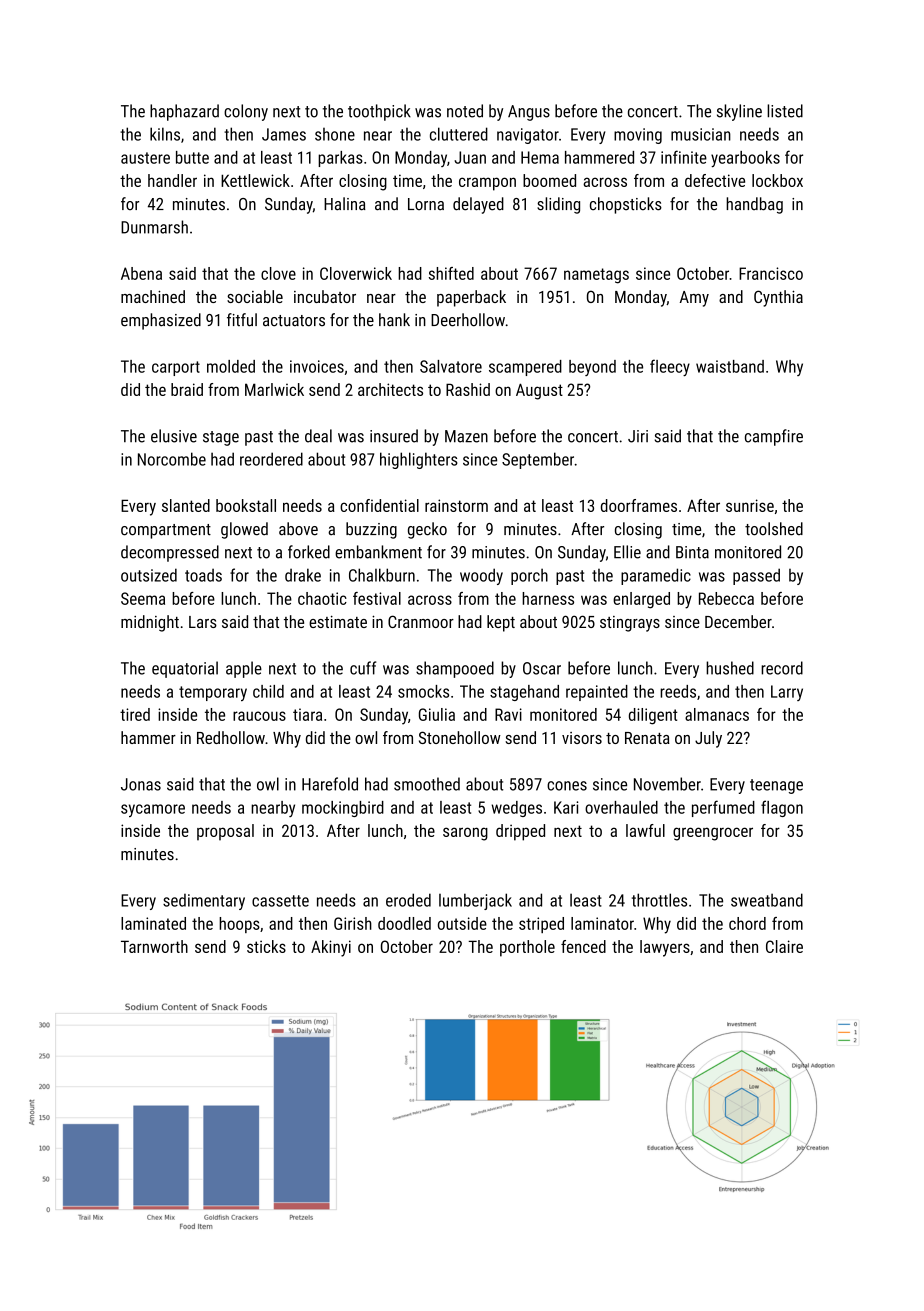 This screenshot has height=1311, width=924. What do you see at coordinates (730, 366) in the screenshot?
I see `waistband` at bounding box center [730, 366].
